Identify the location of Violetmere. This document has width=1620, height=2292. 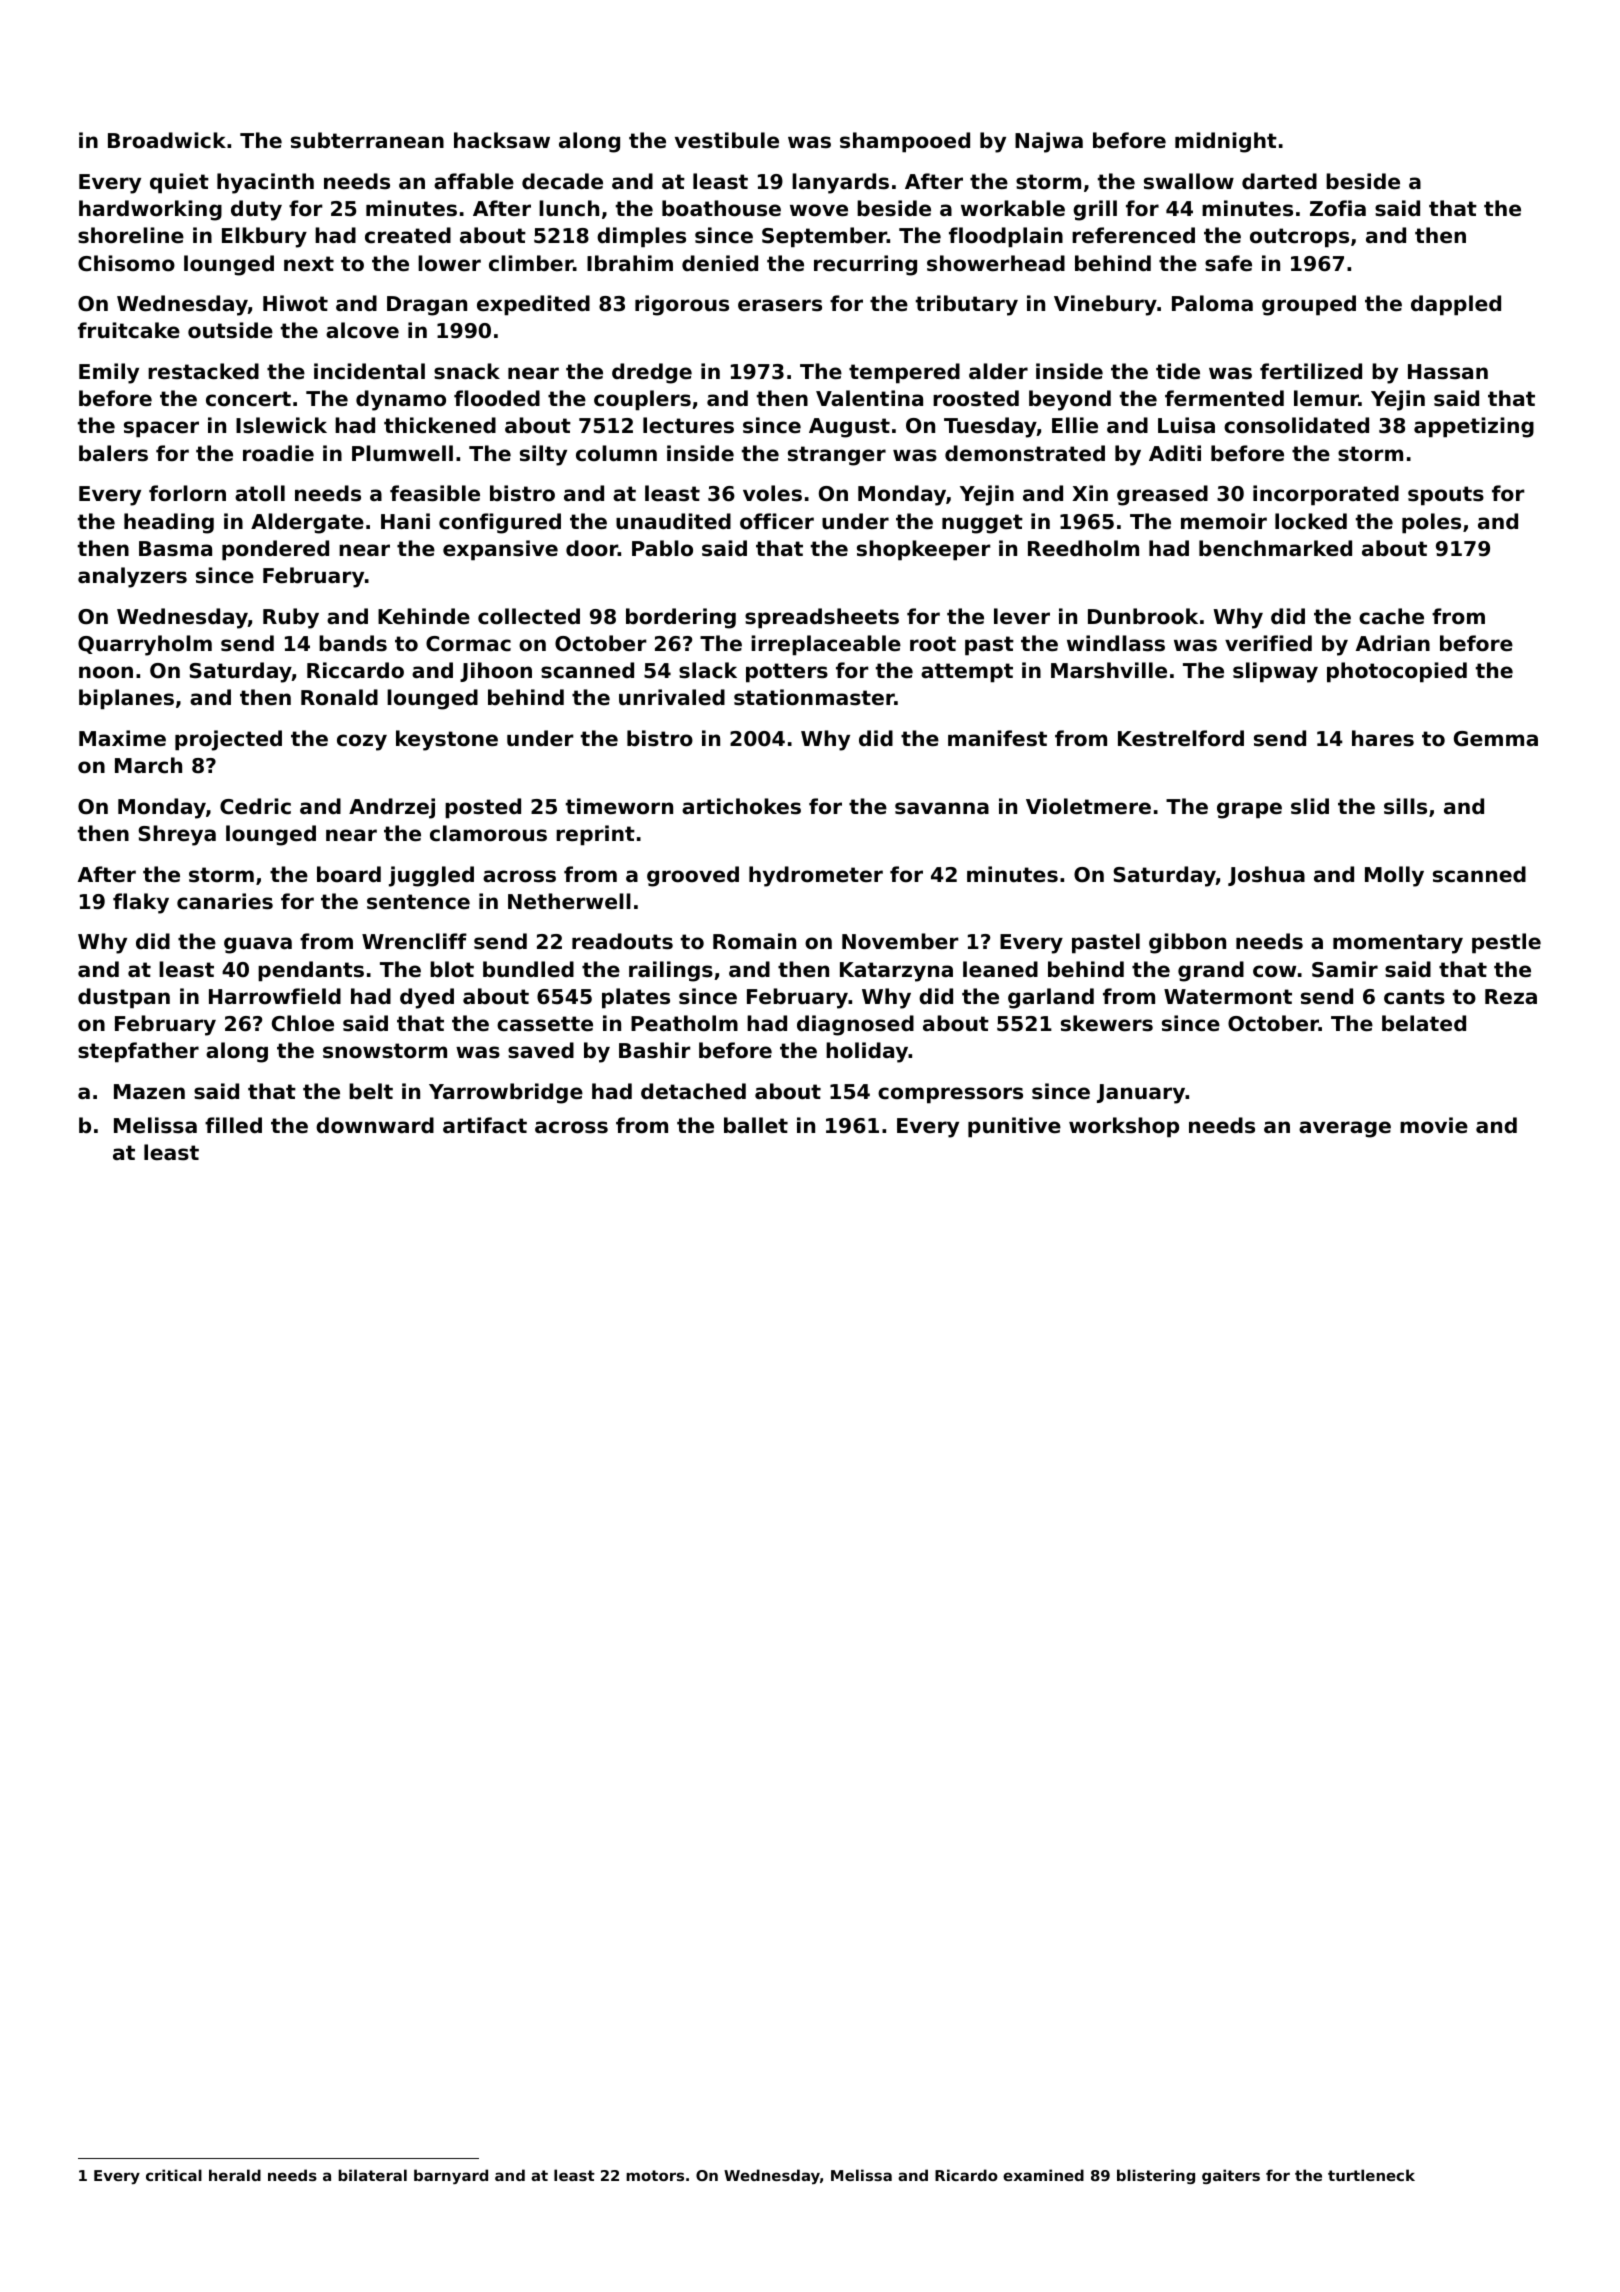
(1088, 806).
